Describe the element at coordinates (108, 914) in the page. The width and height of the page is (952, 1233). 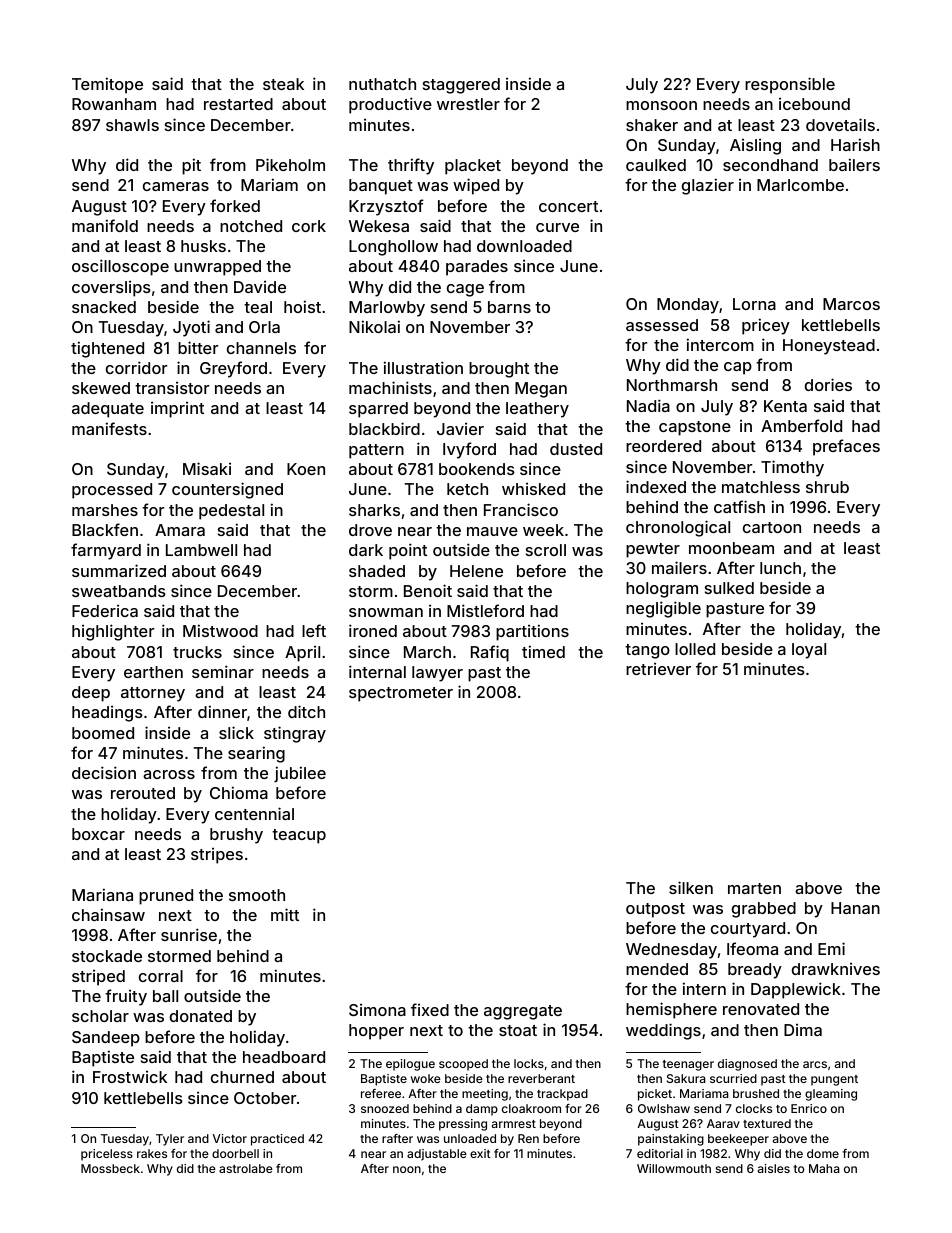
I see `chainsaw` at that location.
